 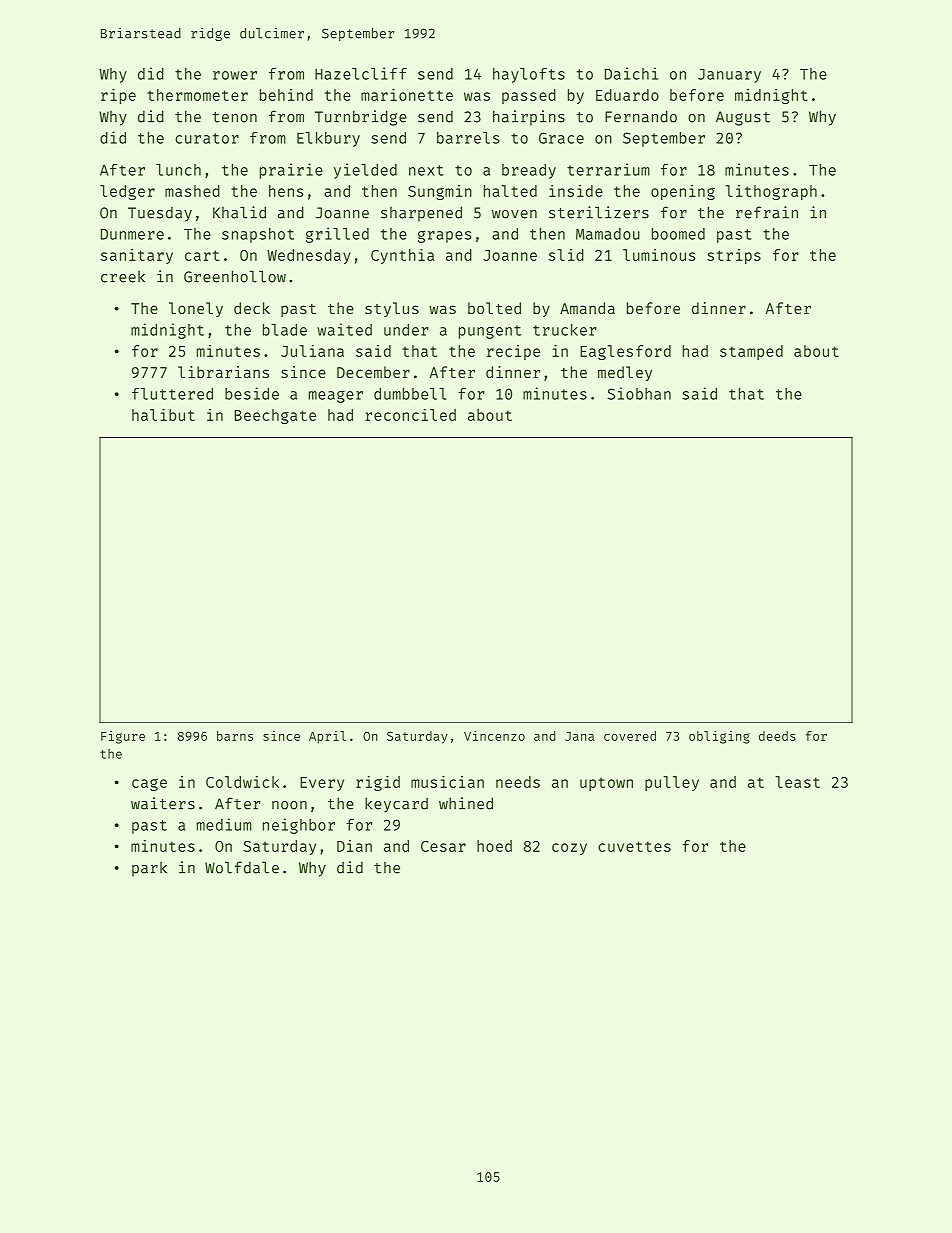 What do you see at coordinates (410, 394) in the screenshot?
I see `dumbbell` at bounding box center [410, 394].
